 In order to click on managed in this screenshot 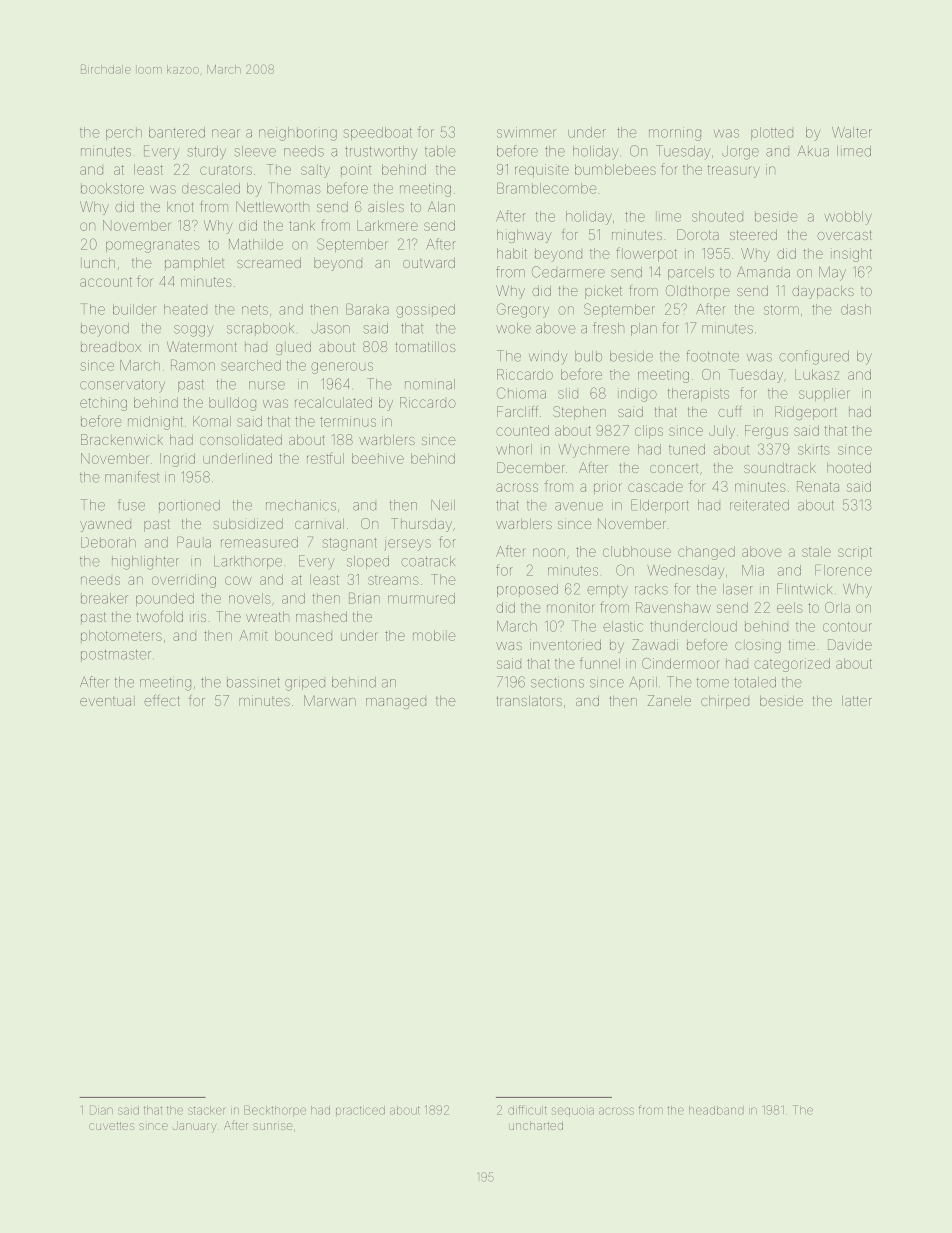, I will do `click(396, 703)`.
